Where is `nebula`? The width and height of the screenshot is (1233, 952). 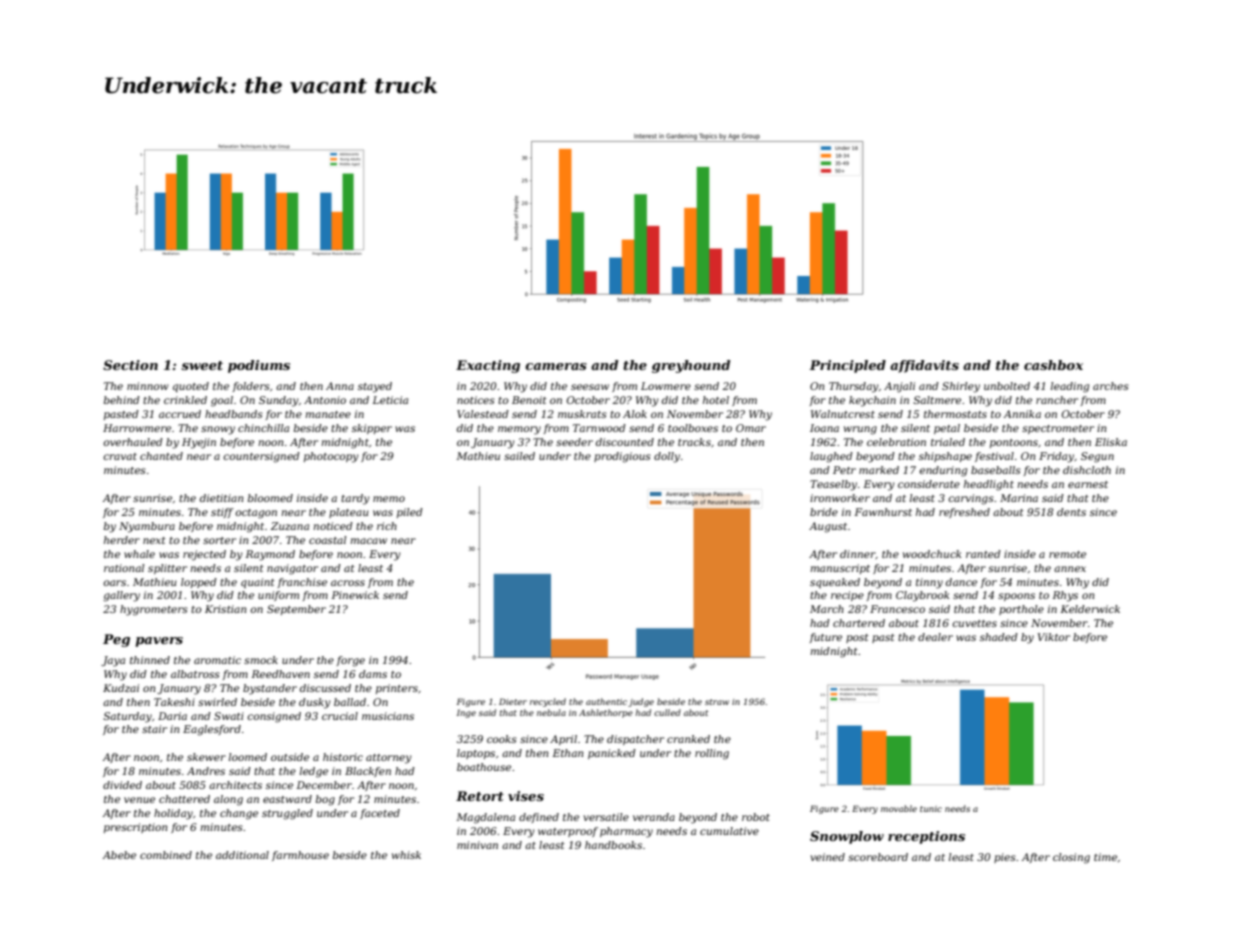
nebula is located at coordinates (551, 712).
